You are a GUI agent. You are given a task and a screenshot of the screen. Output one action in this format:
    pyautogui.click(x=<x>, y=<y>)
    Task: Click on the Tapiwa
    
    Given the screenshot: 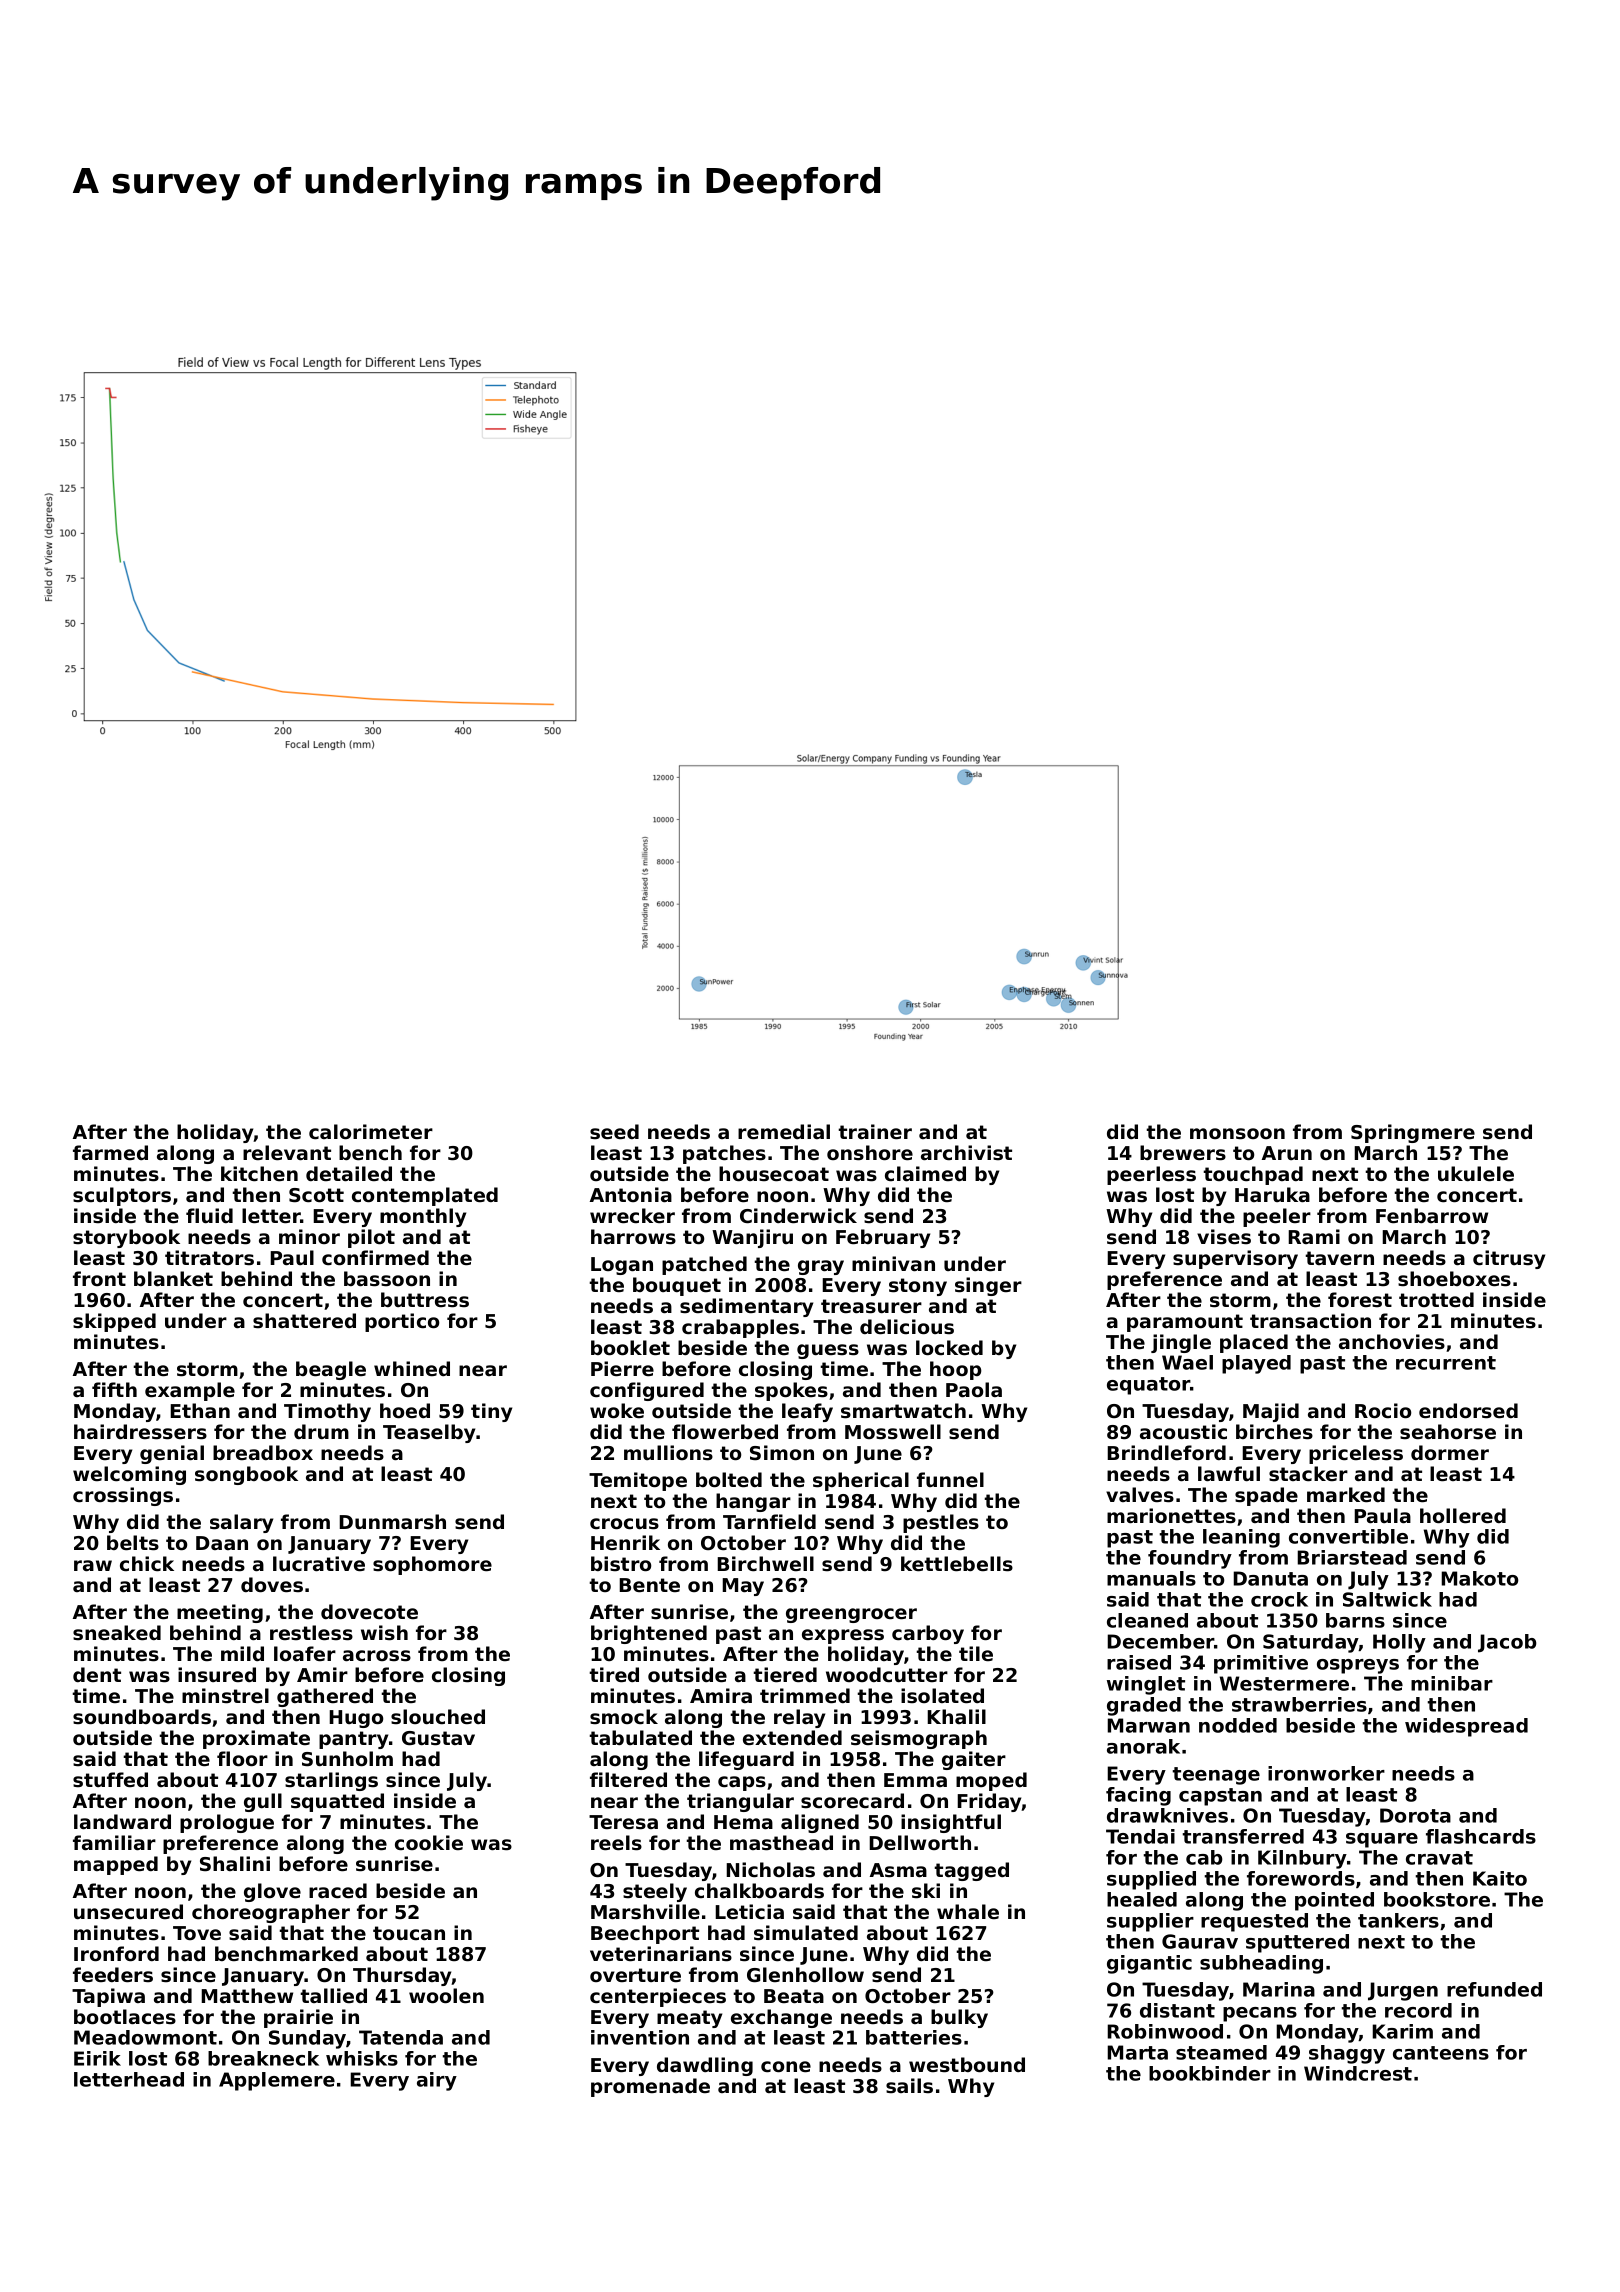 What is the action you would take?
    pyautogui.click(x=108, y=1997)
